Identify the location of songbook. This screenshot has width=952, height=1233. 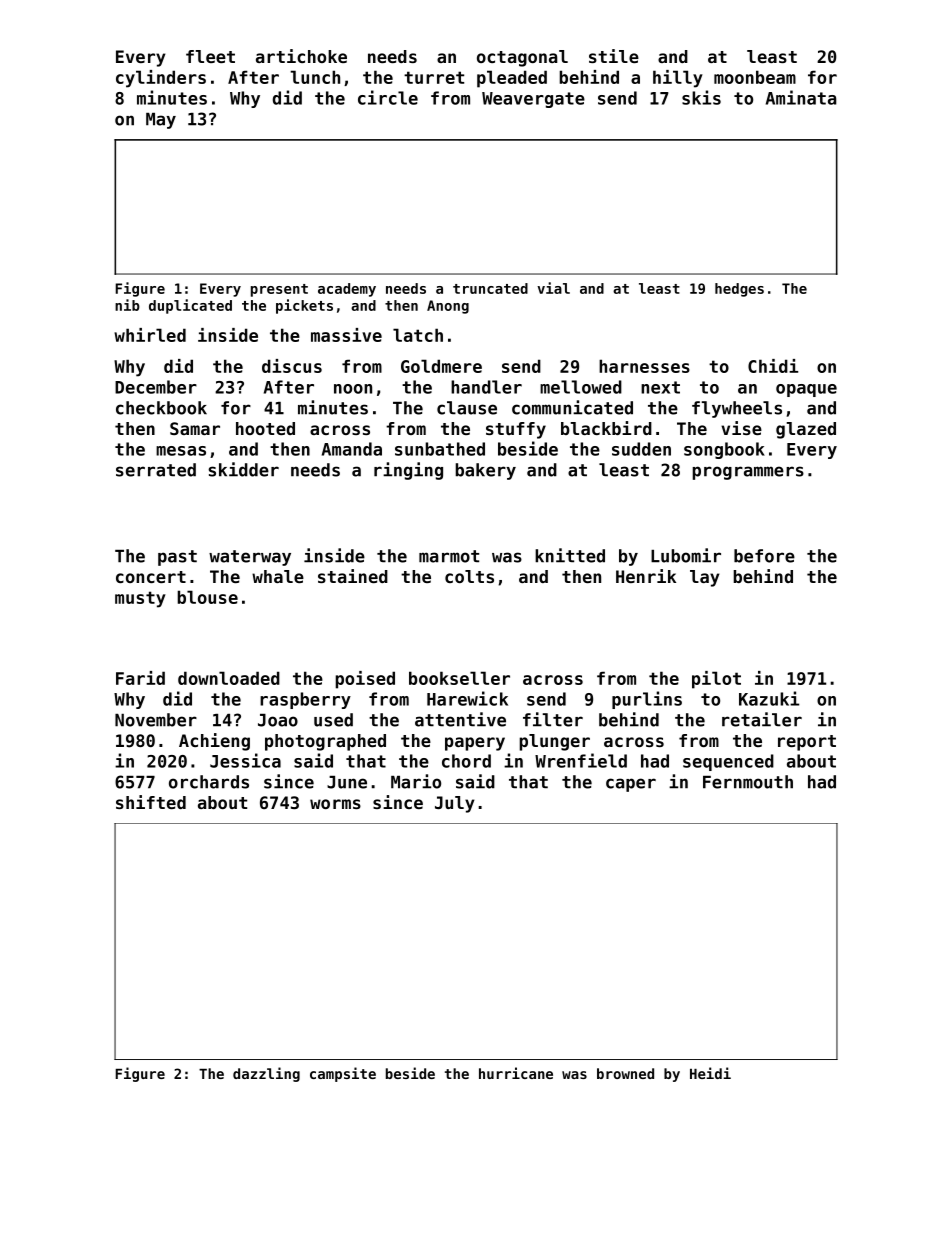
(724, 450).
